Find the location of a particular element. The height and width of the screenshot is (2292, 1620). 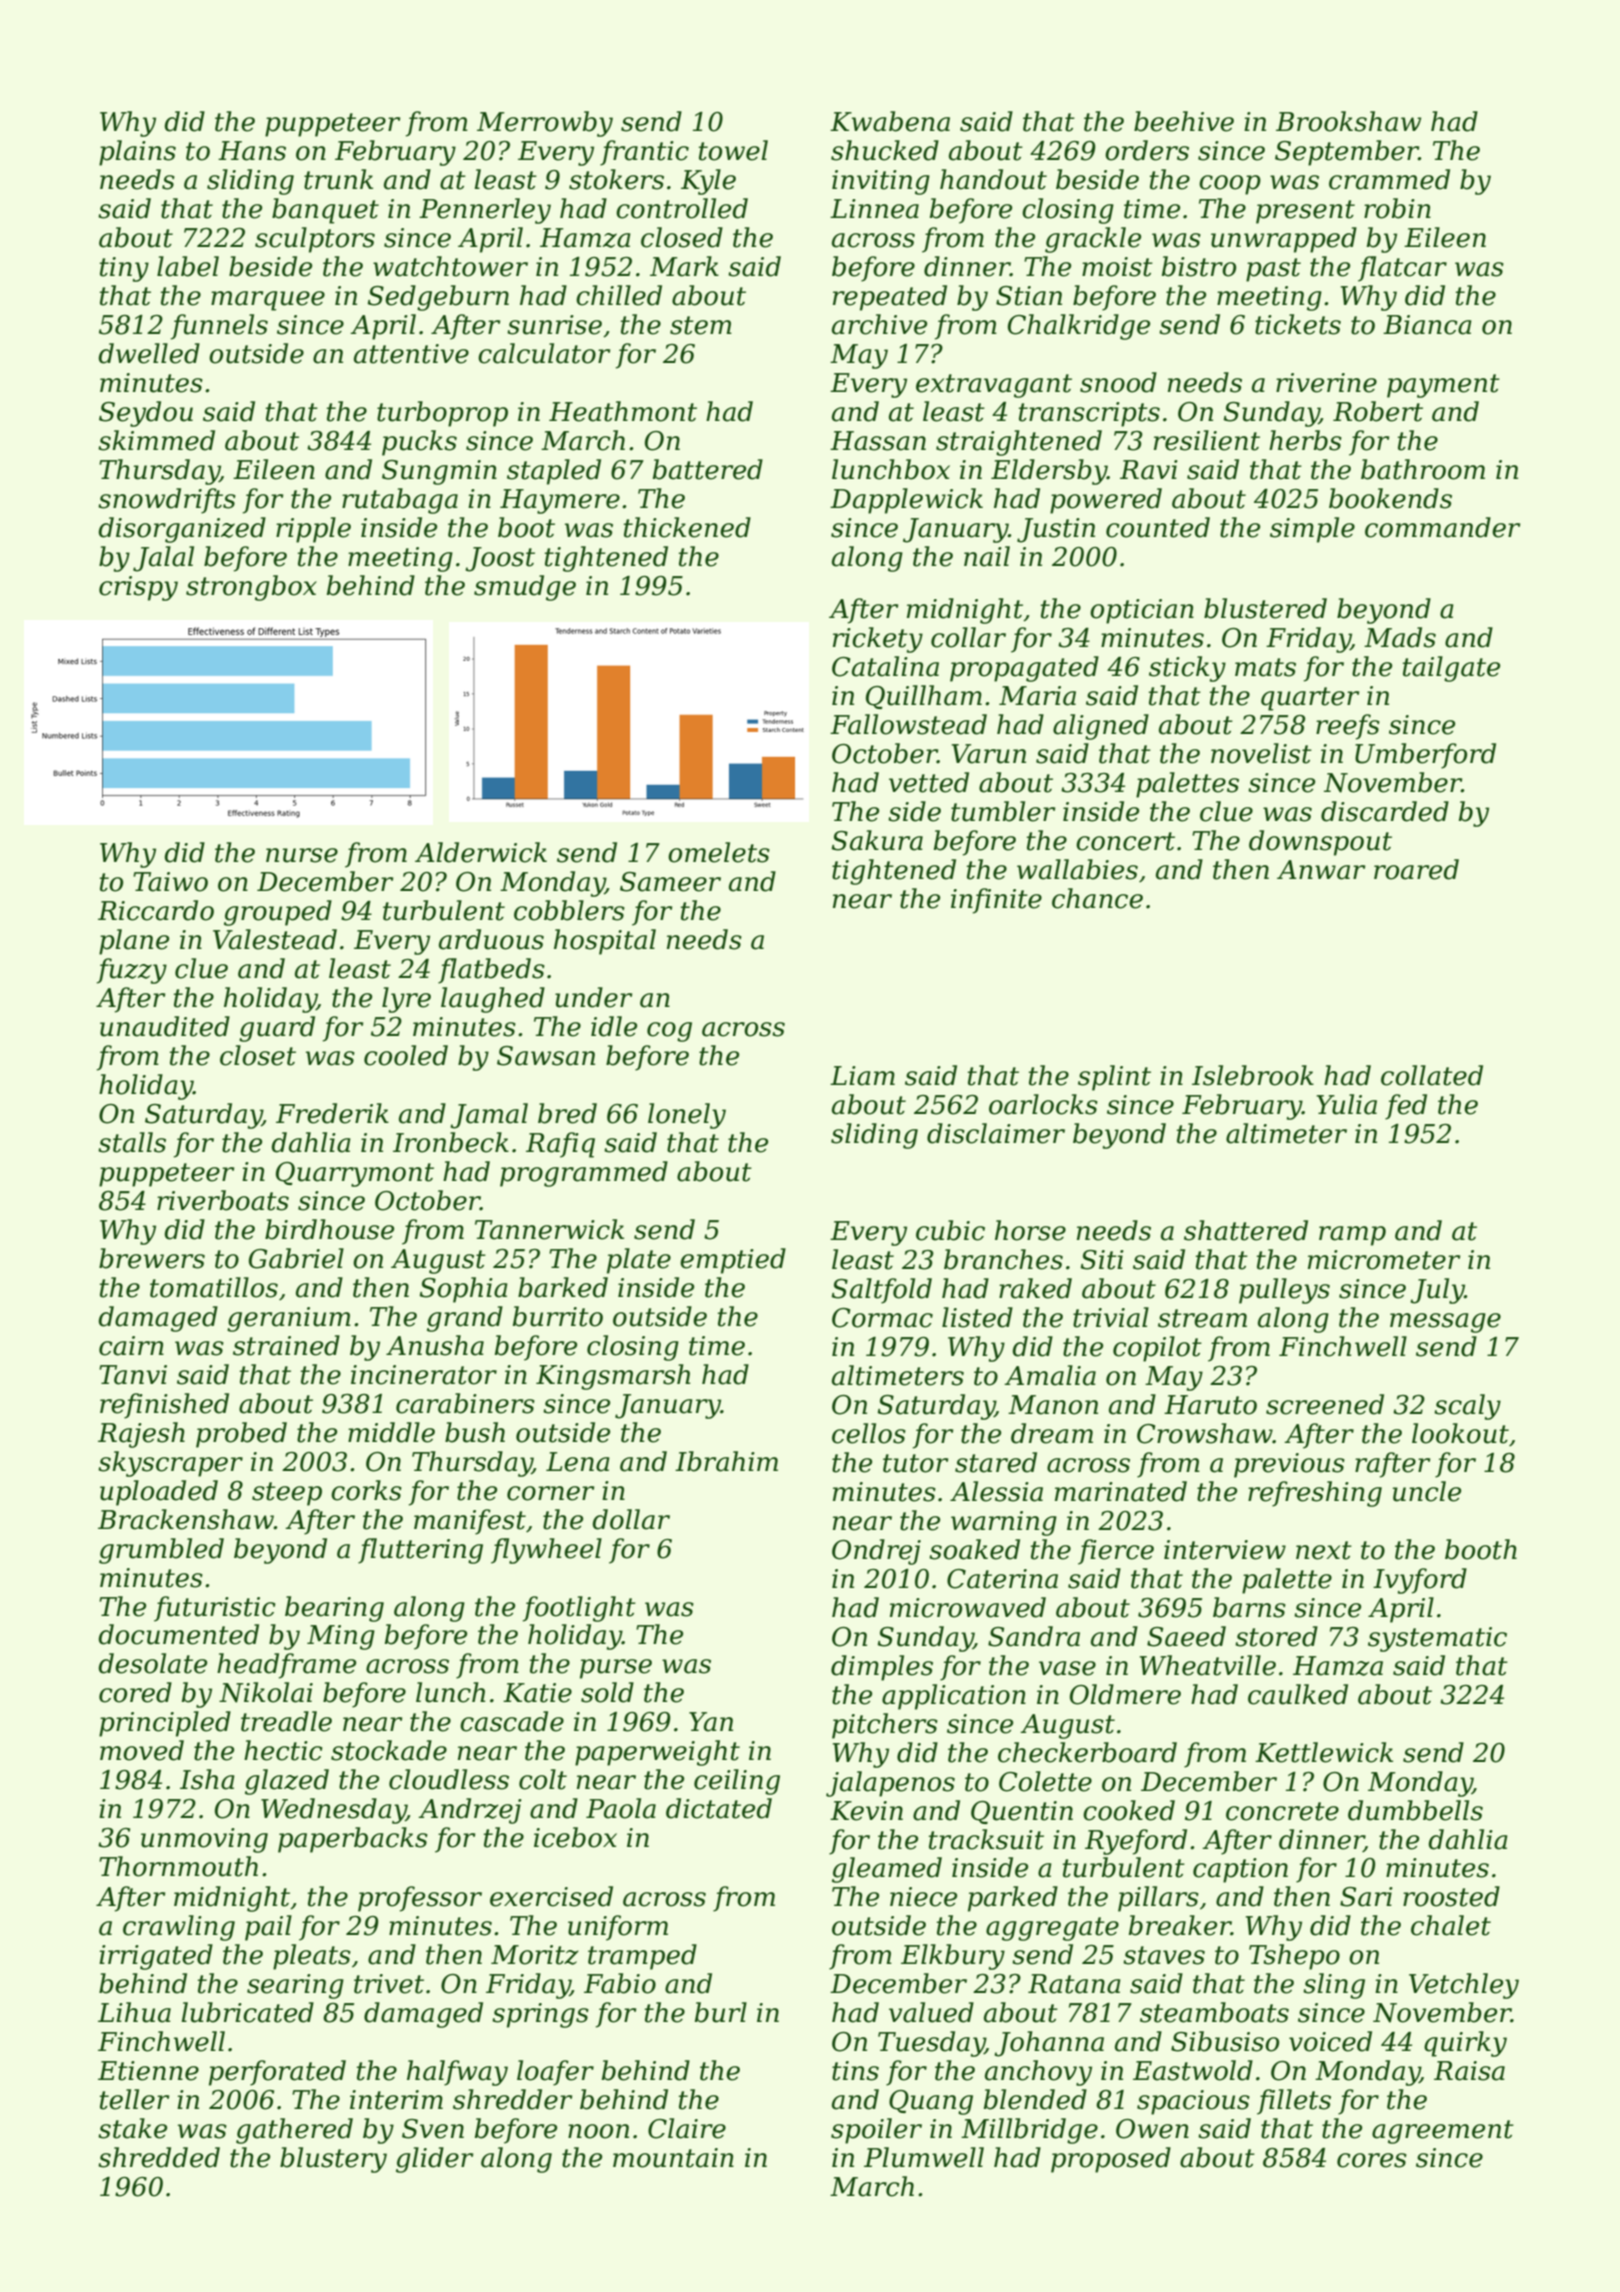

Yulia is located at coordinates (1346, 1104).
